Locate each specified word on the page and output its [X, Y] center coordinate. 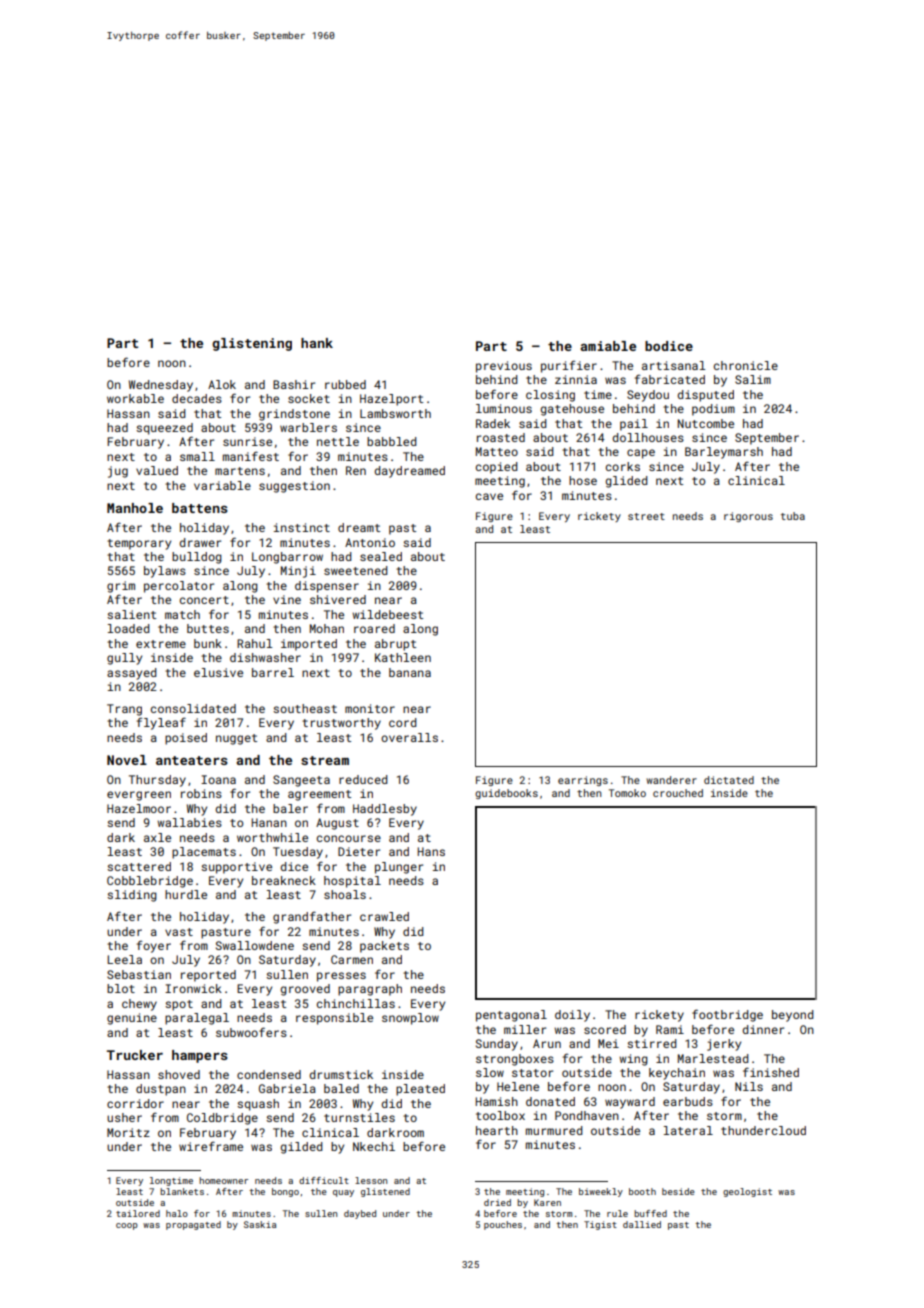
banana [410, 672]
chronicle [746, 365]
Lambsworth [395, 413]
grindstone [294, 415]
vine [287, 599]
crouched [678, 793]
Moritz [128, 1132]
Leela [124, 959]
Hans [431, 851]
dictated [729, 780]
